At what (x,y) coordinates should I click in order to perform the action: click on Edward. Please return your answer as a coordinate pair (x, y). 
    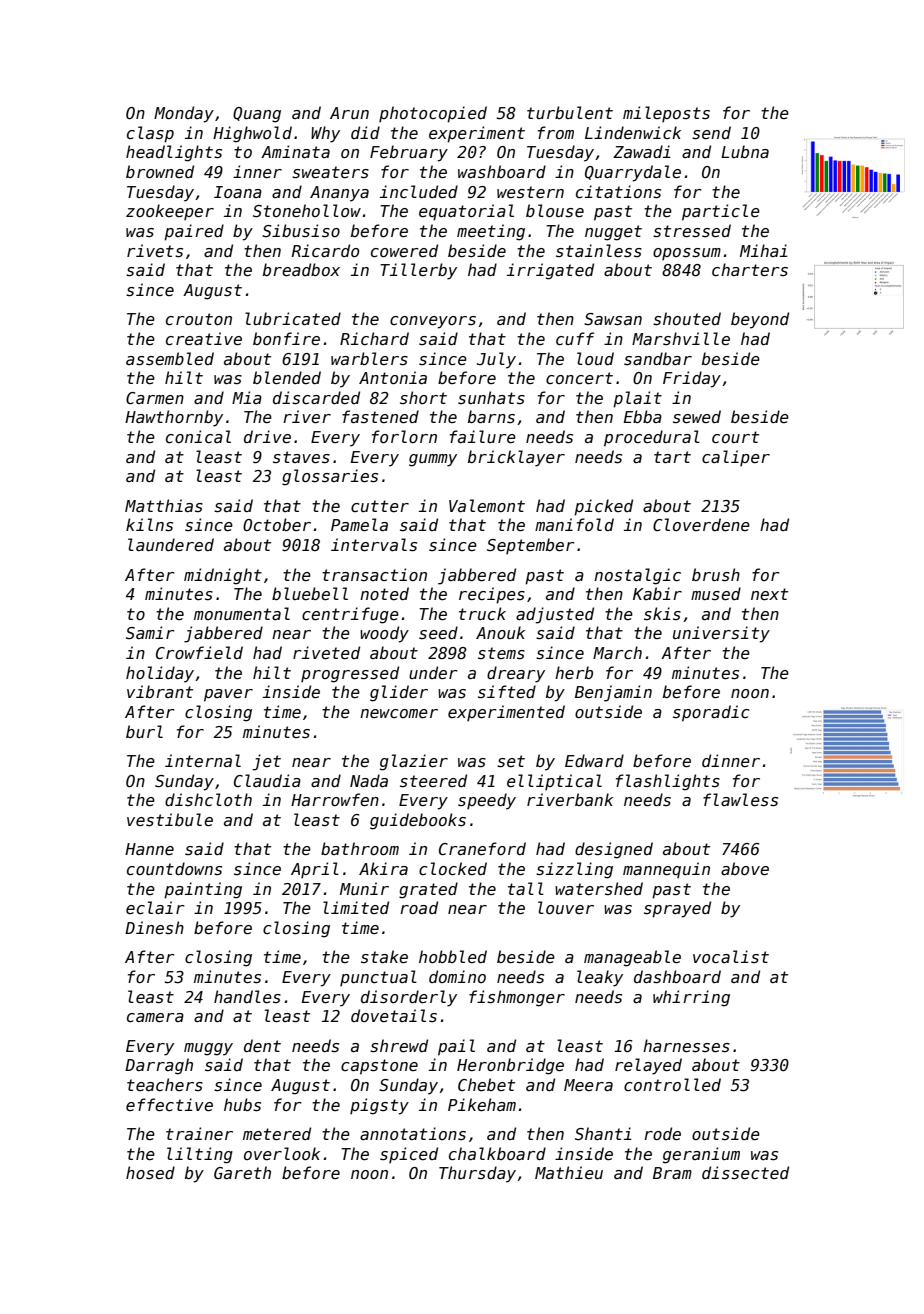
    Looking at the image, I should click on (594, 760).
